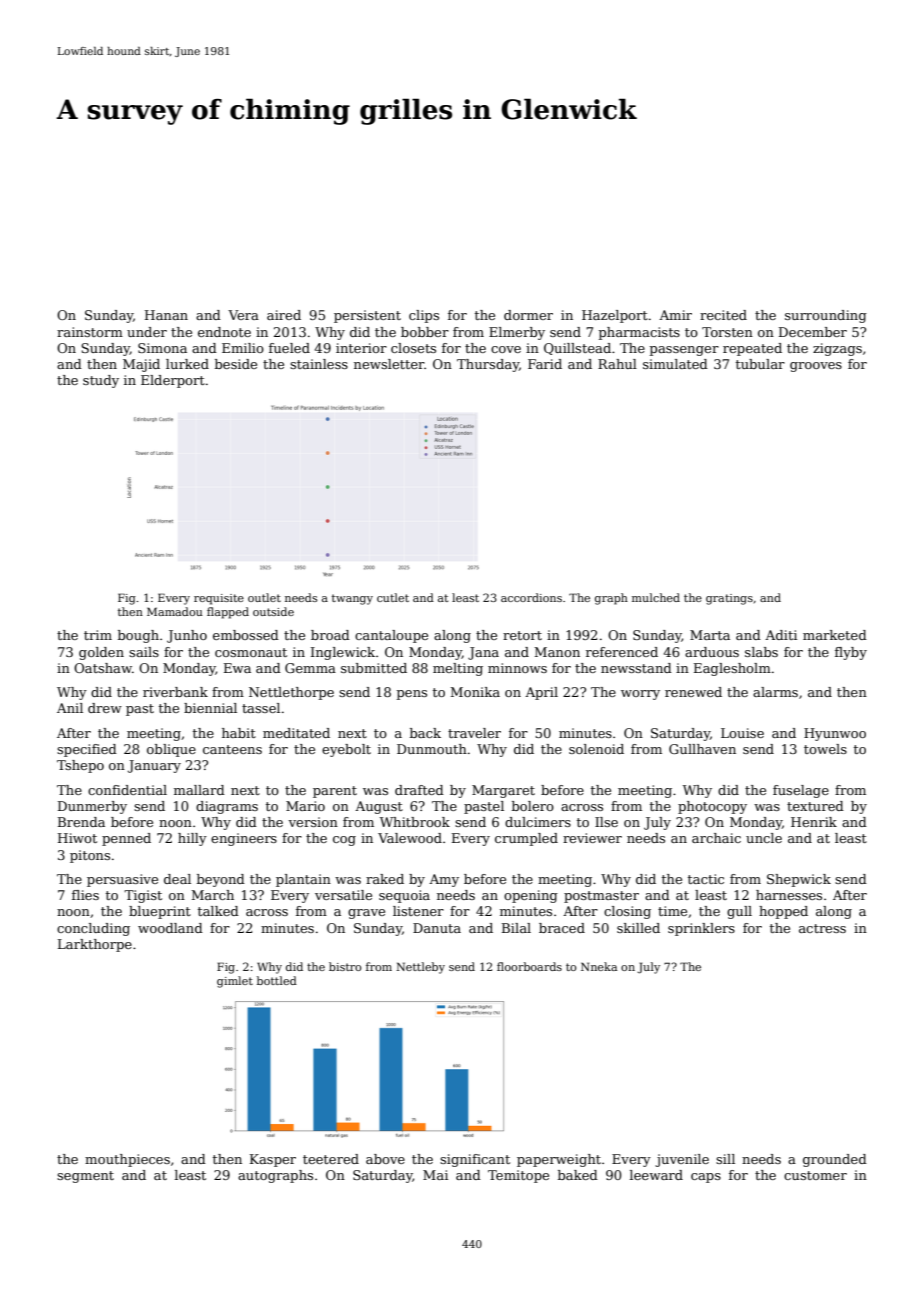 This image has height=1308, width=924. What do you see at coordinates (127, 1160) in the image?
I see `mouthpieces` at bounding box center [127, 1160].
